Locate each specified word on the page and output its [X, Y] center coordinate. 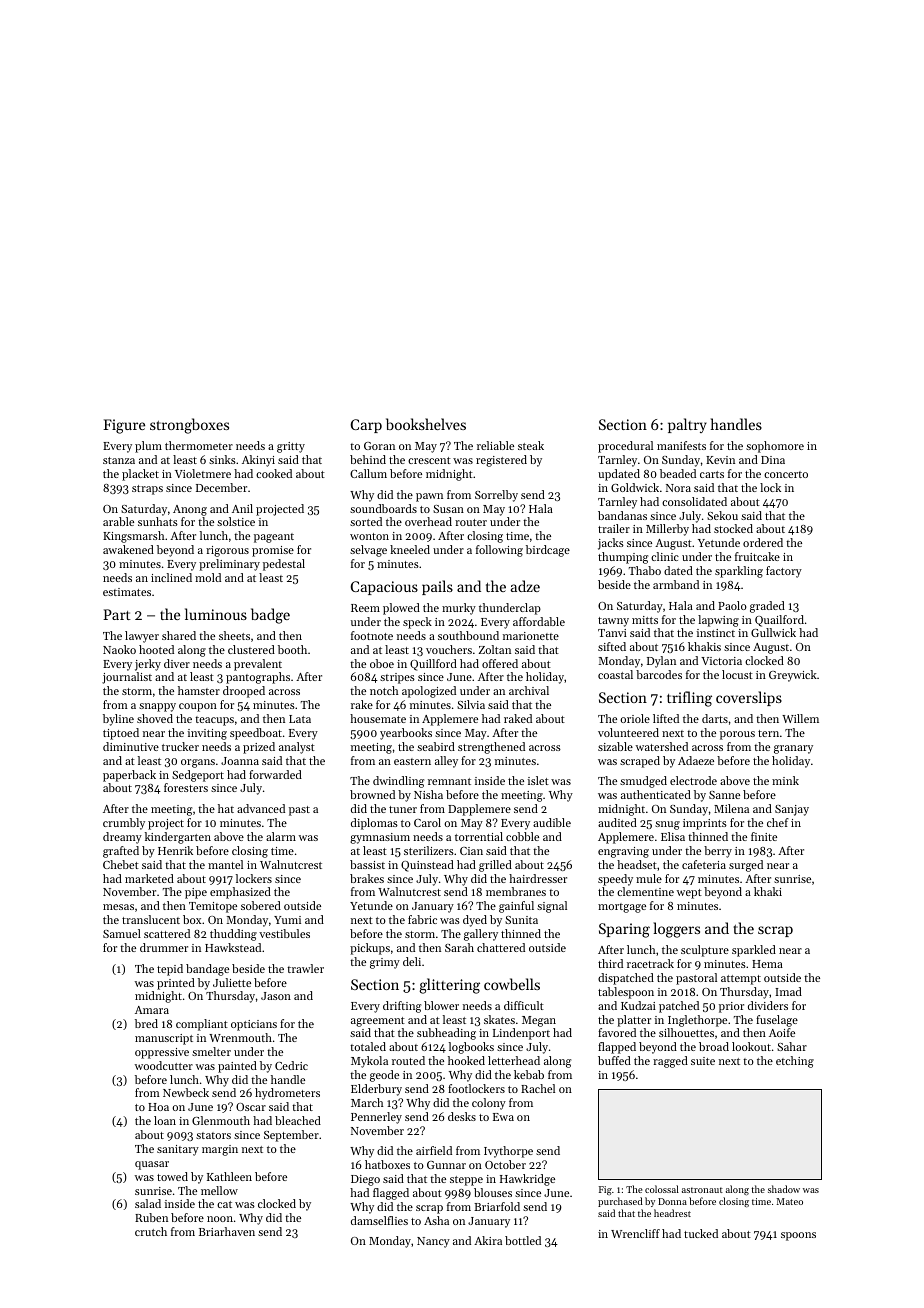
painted [237, 1067]
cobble [522, 836]
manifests [681, 445]
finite [764, 836]
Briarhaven [227, 1231]
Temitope [213, 907]
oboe [382, 663]
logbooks [471, 1048]
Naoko [119, 649]
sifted [612, 646]
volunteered [628, 732]
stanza [119, 460]
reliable [495, 445]
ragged [670, 1062]
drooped [244, 692]
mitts [645, 620]
